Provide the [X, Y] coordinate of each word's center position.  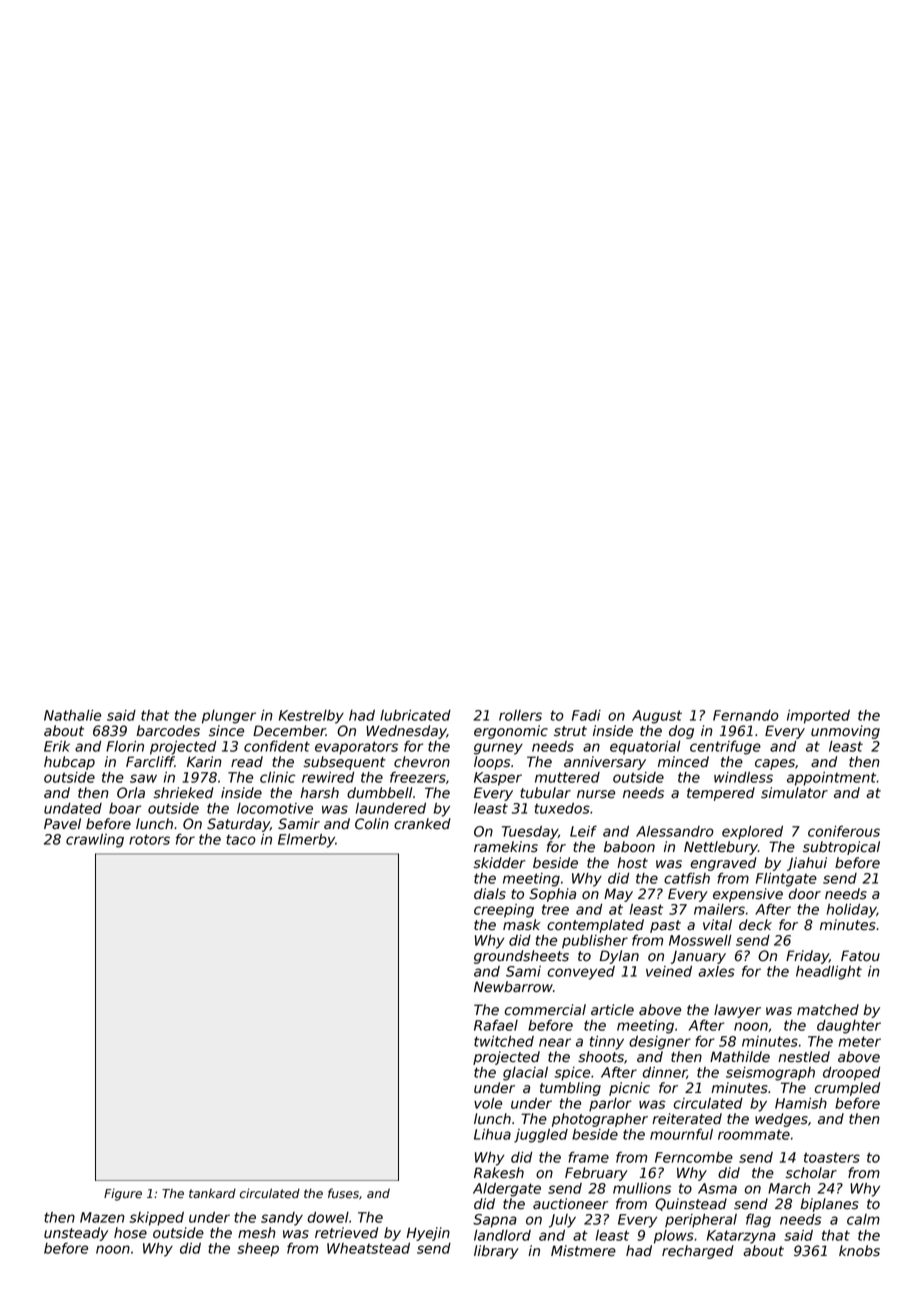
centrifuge [725, 747]
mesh [257, 1233]
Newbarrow [513, 987]
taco [241, 839]
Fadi [586, 715]
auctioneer [570, 1204]
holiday [851, 911]
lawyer [737, 1011]
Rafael [496, 1025]
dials [490, 894]
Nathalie [72, 715]
